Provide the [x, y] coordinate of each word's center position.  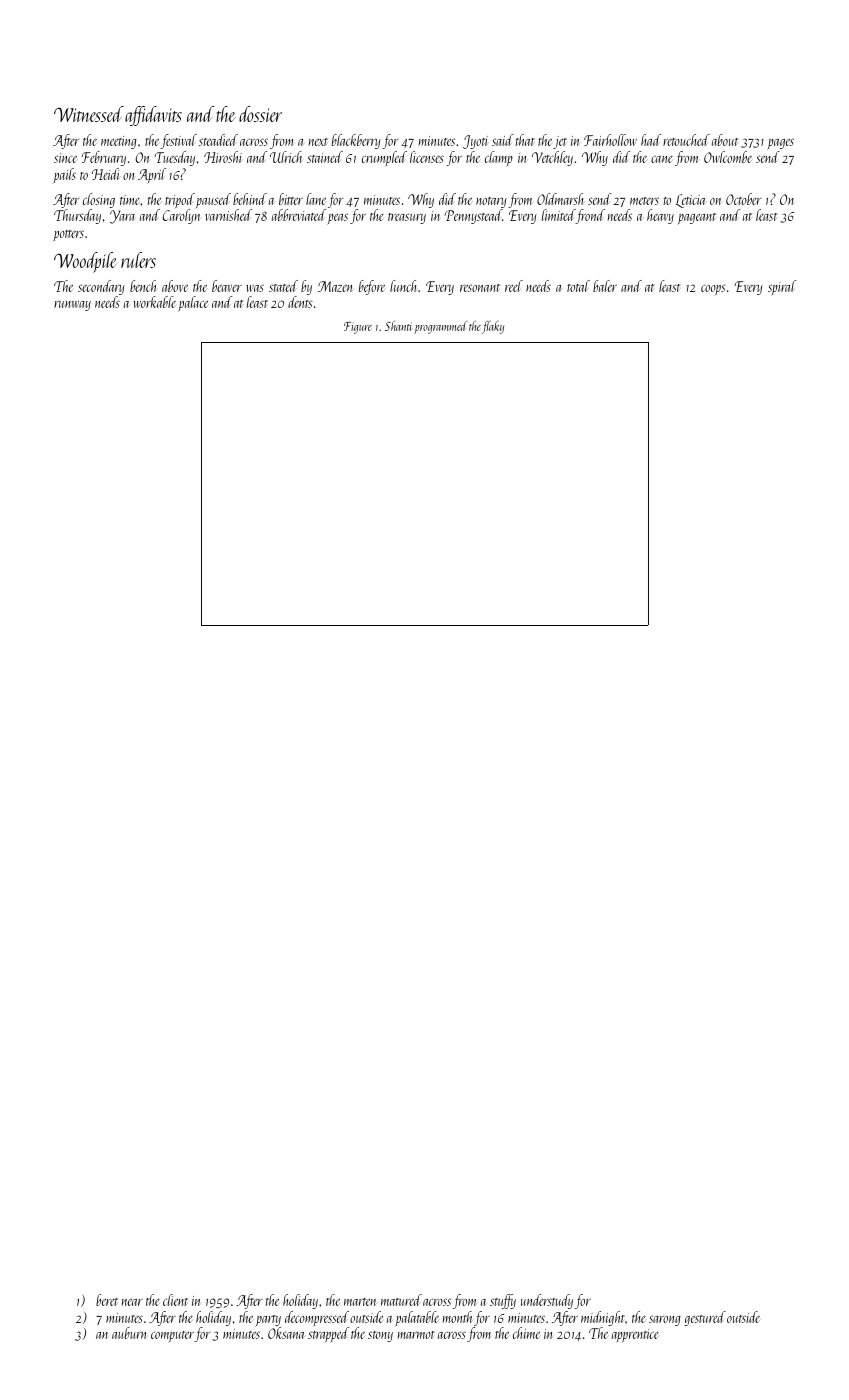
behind [250, 199]
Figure [358, 328]
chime [526, 1333]
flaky [493, 327]
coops [713, 289]
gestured [705, 1318]
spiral [782, 288]
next [318, 142]
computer [173, 1337]
